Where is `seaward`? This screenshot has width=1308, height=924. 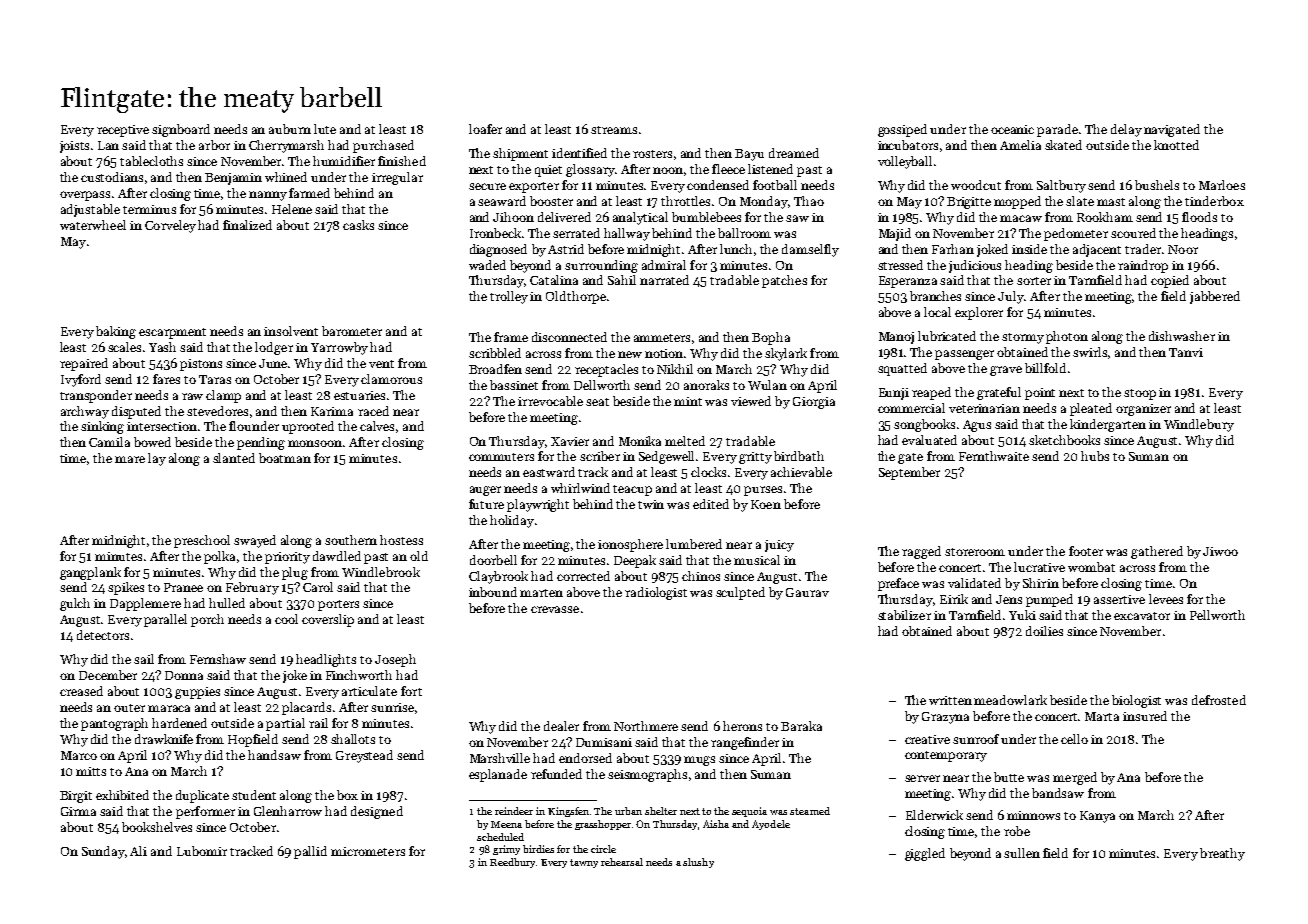 seaward is located at coordinates (502, 201).
